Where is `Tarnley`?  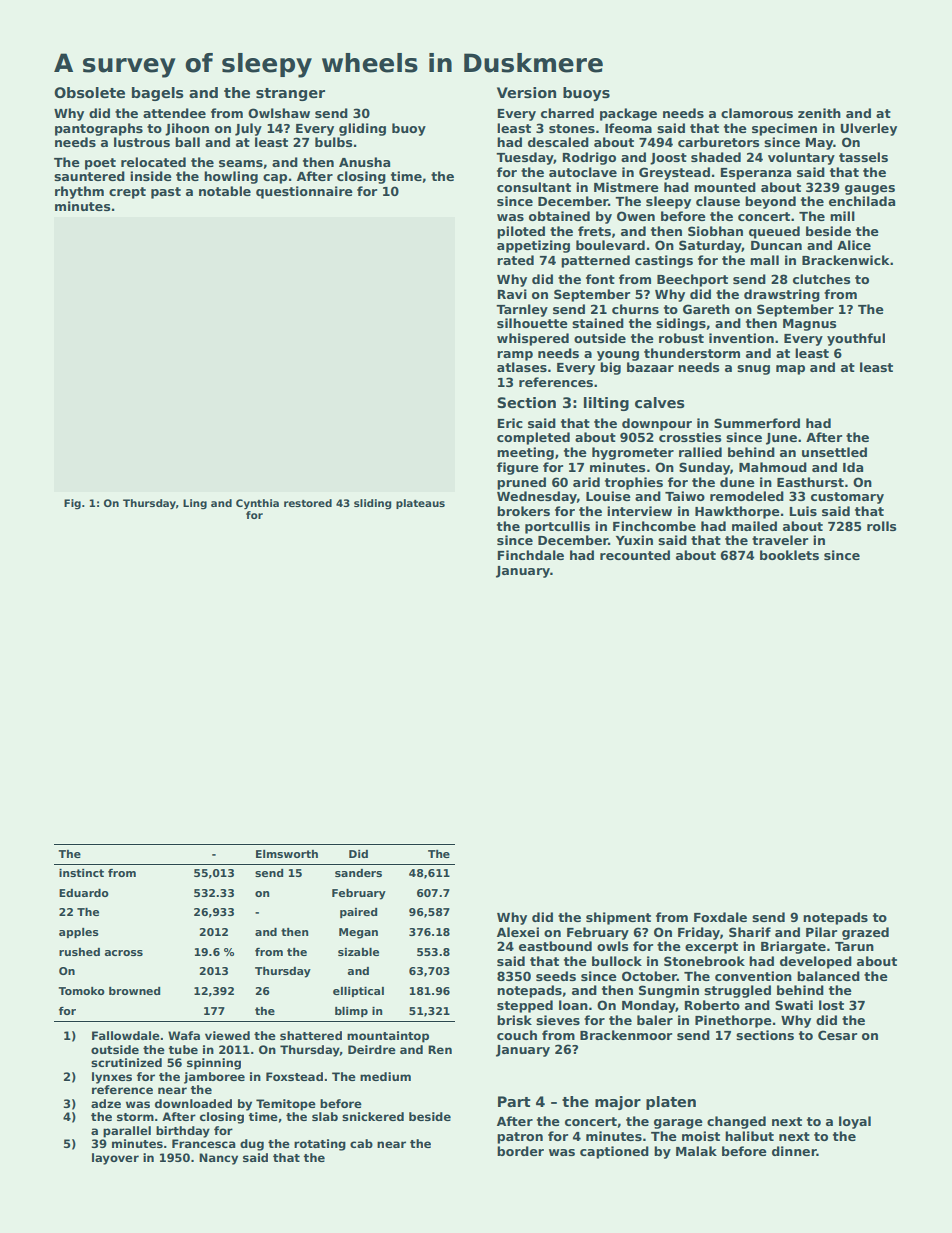
Tarnley is located at coordinates (522, 310).
